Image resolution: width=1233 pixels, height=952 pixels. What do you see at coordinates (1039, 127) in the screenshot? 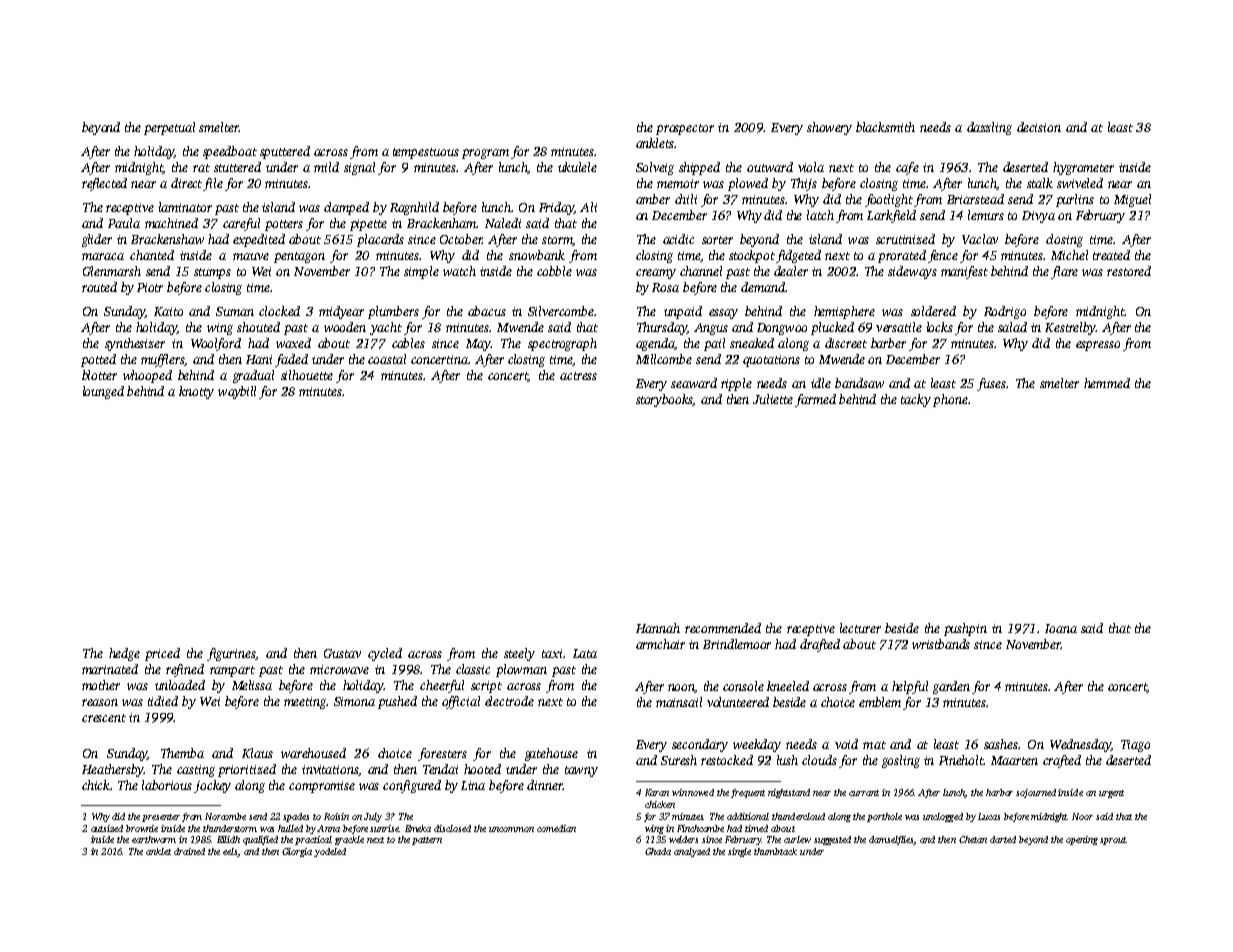
I see `decision` at bounding box center [1039, 127].
